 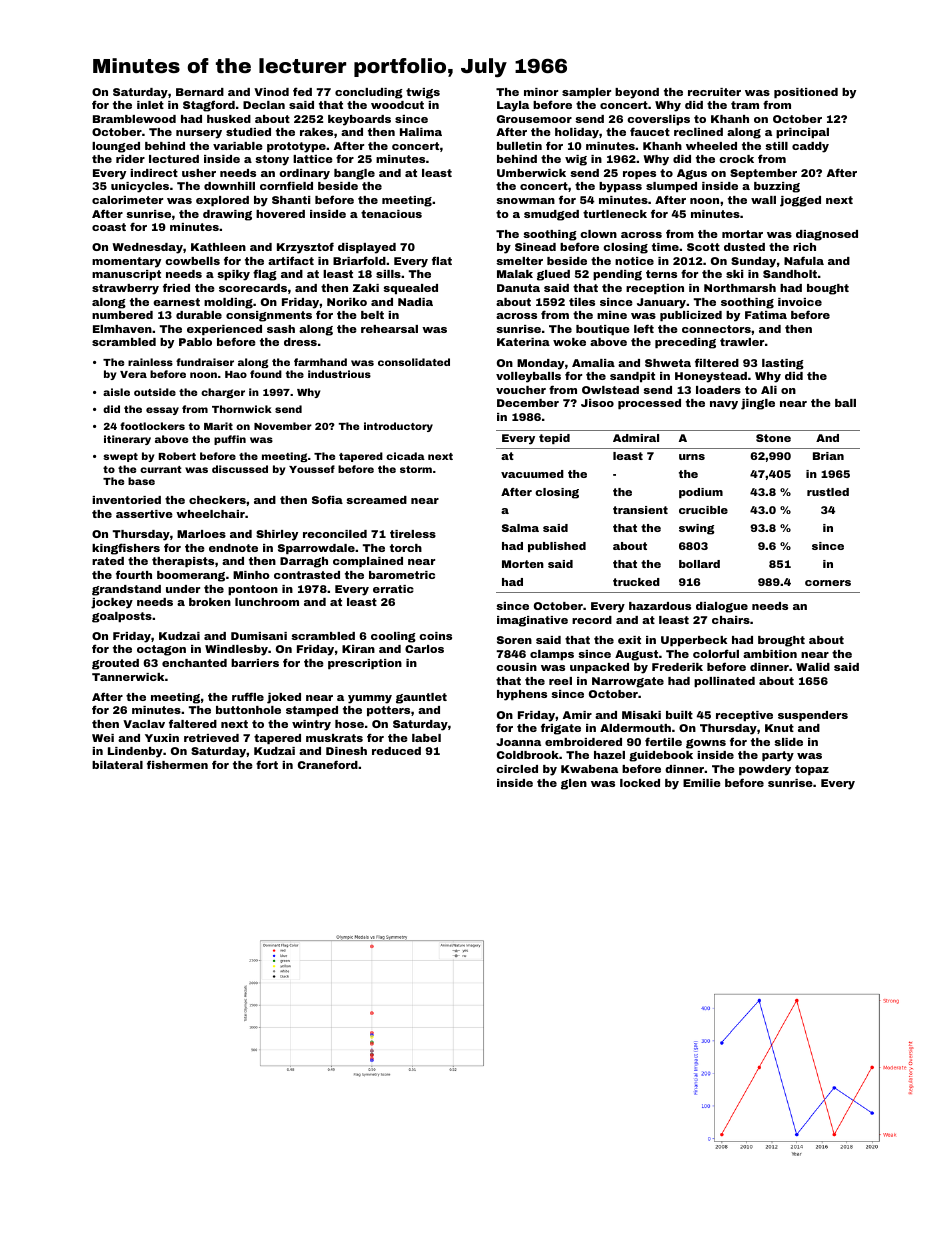 What do you see at coordinates (541, 92) in the screenshot?
I see `minor` at bounding box center [541, 92].
